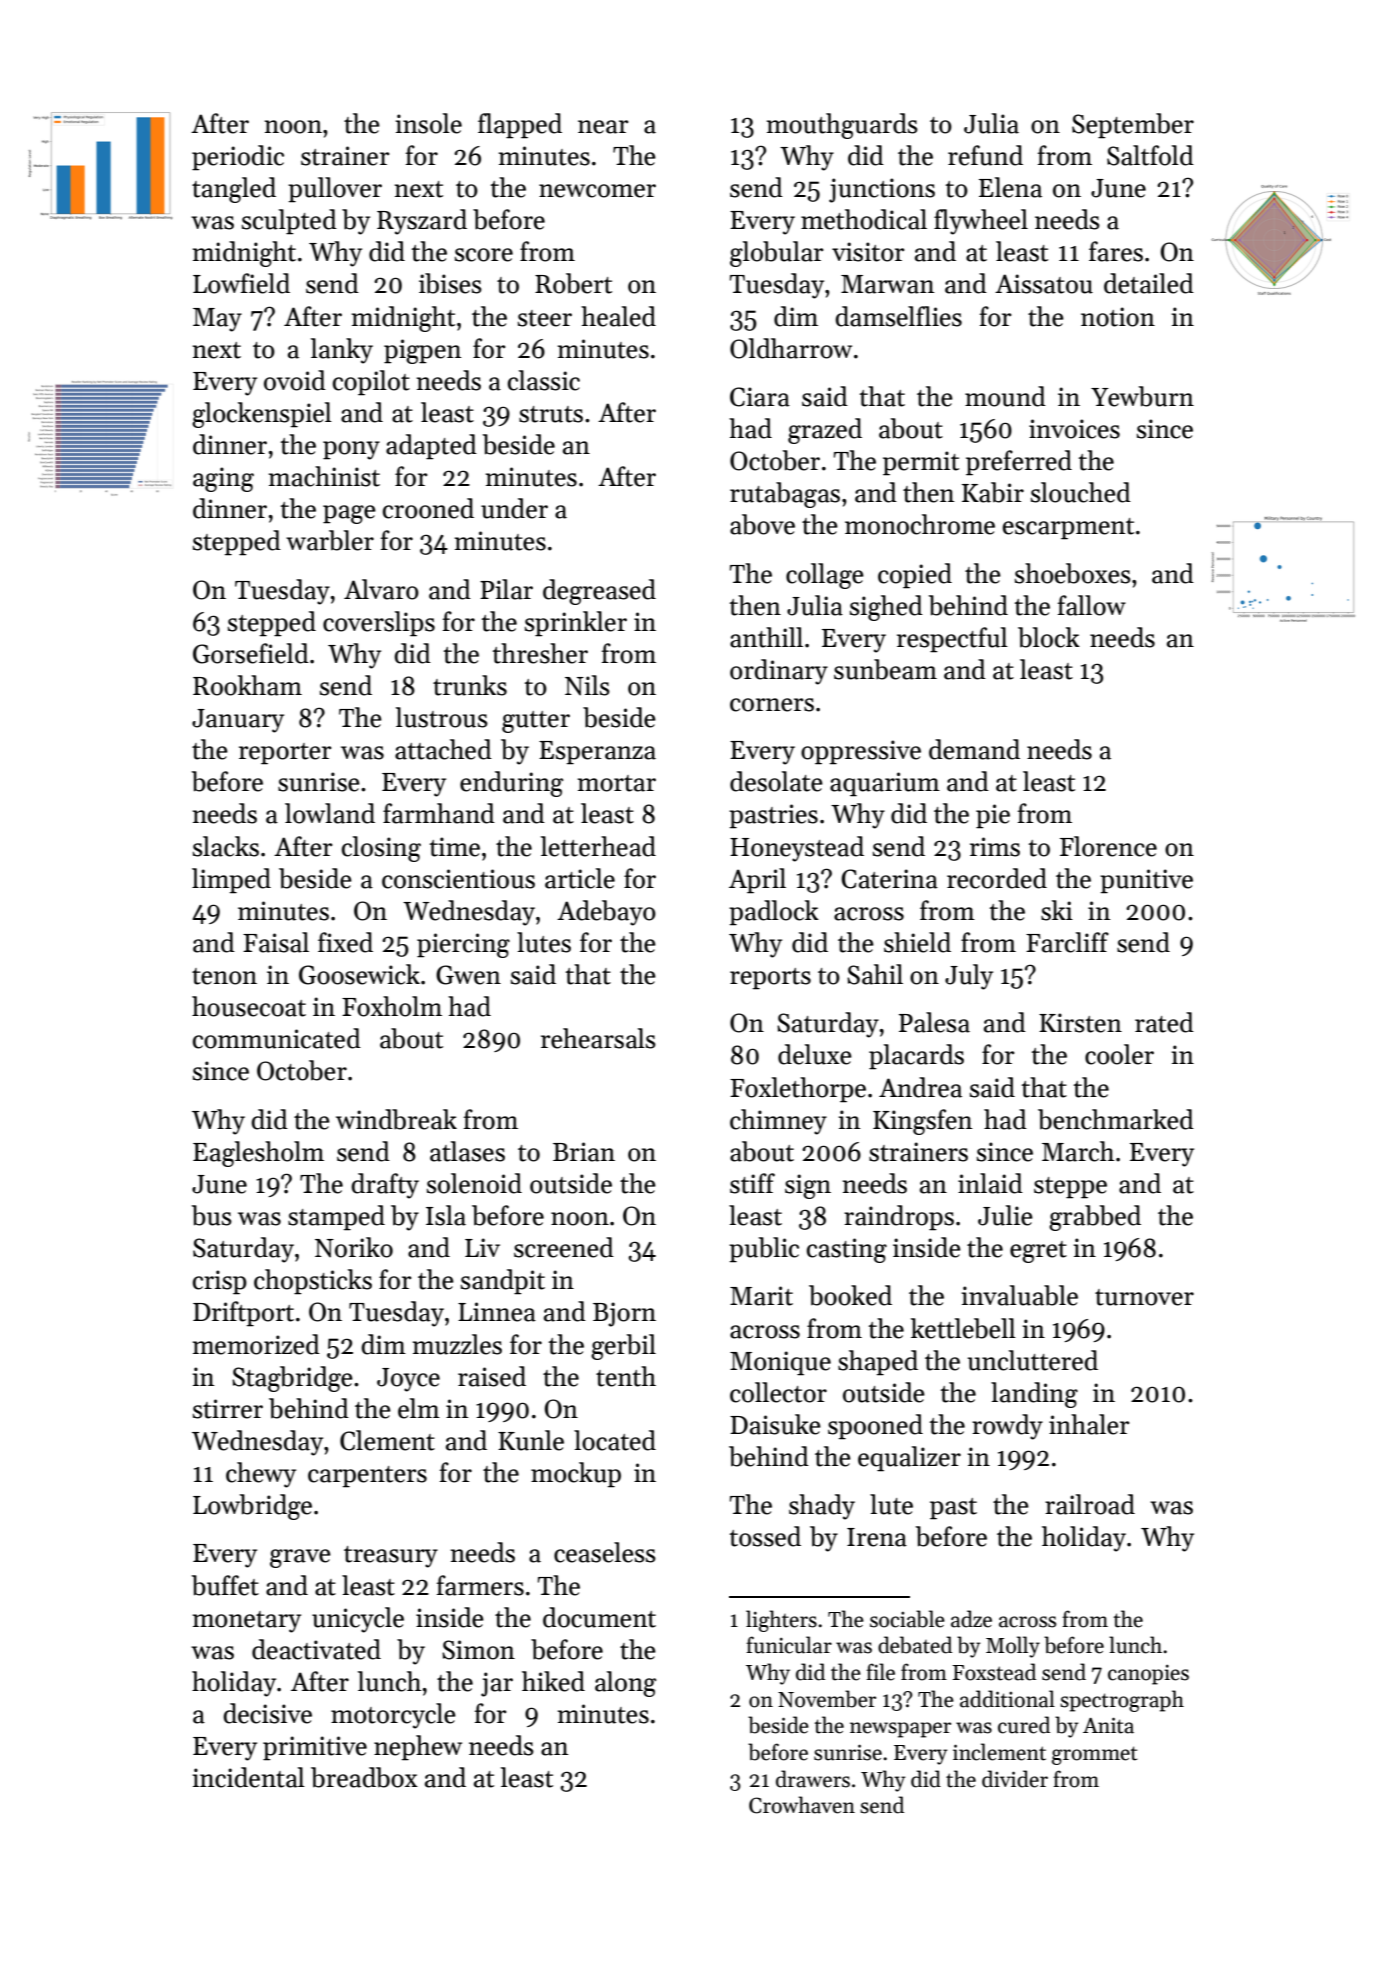  What do you see at coordinates (431, 447) in the image?
I see `adapted` at bounding box center [431, 447].
